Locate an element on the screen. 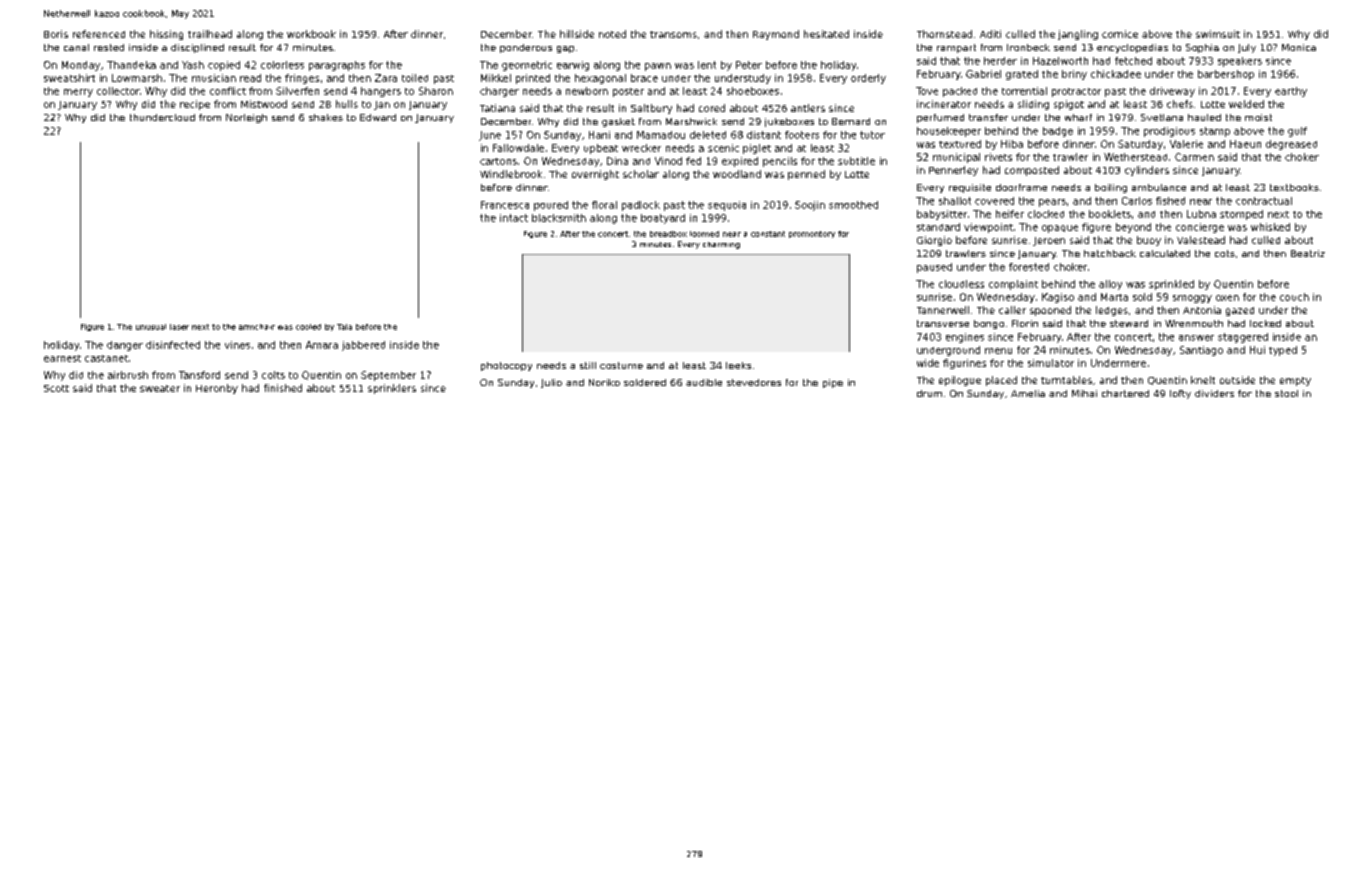 The image size is (1372, 887). expired is located at coordinates (740, 162).
